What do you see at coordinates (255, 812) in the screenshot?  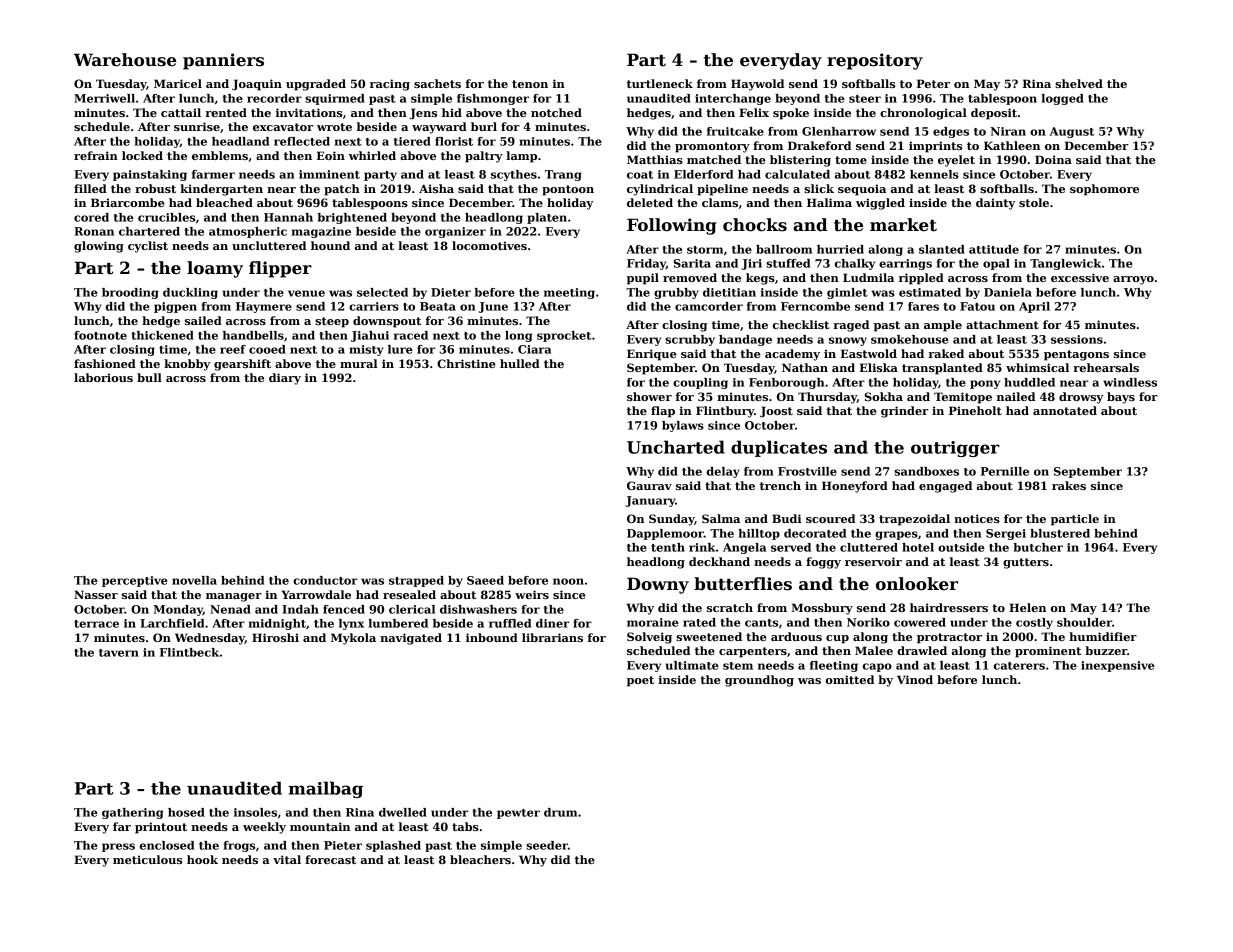 I see `insoles` at bounding box center [255, 812].
